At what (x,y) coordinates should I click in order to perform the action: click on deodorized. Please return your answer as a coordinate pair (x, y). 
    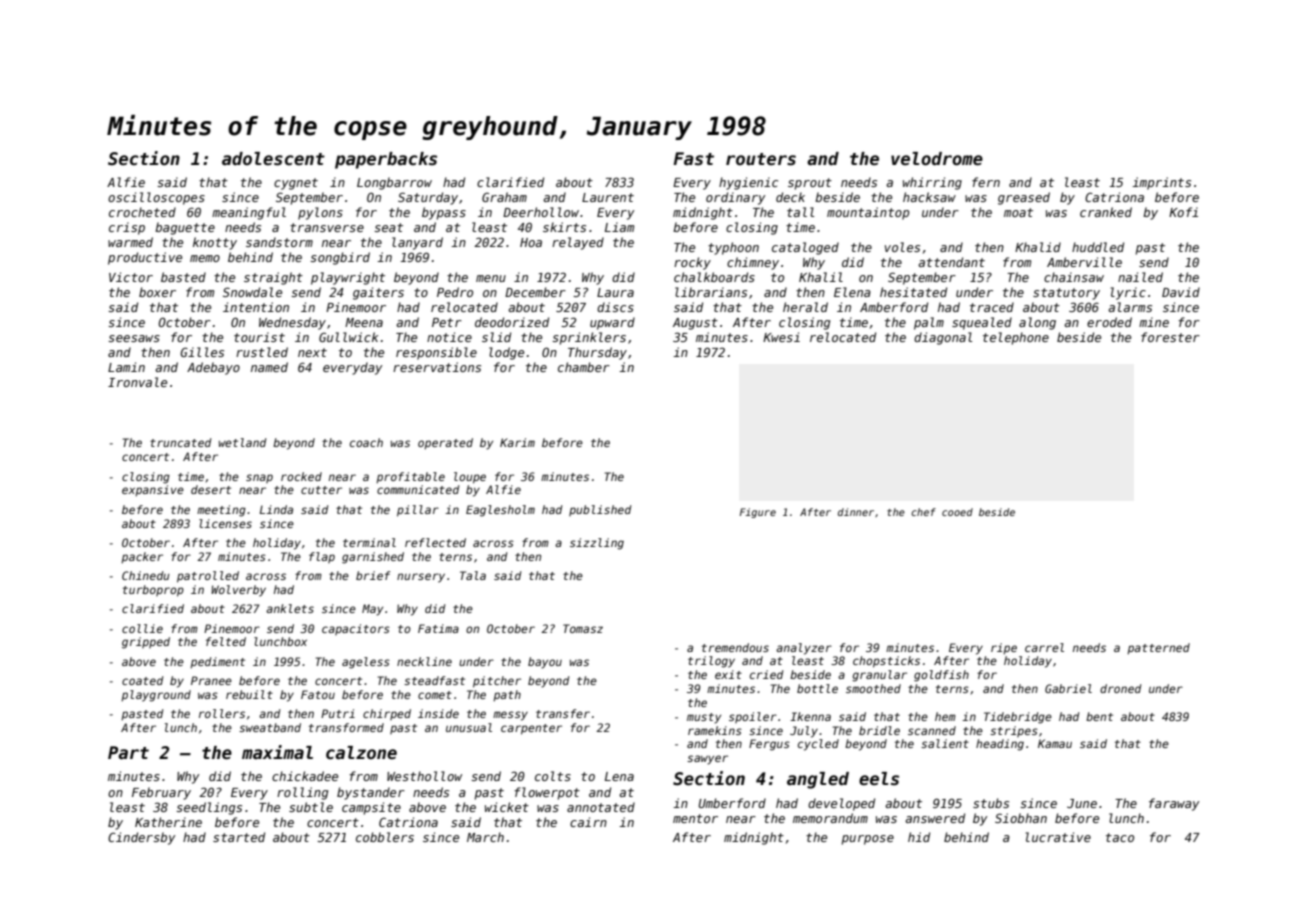
    Looking at the image, I should click on (512, 322).
